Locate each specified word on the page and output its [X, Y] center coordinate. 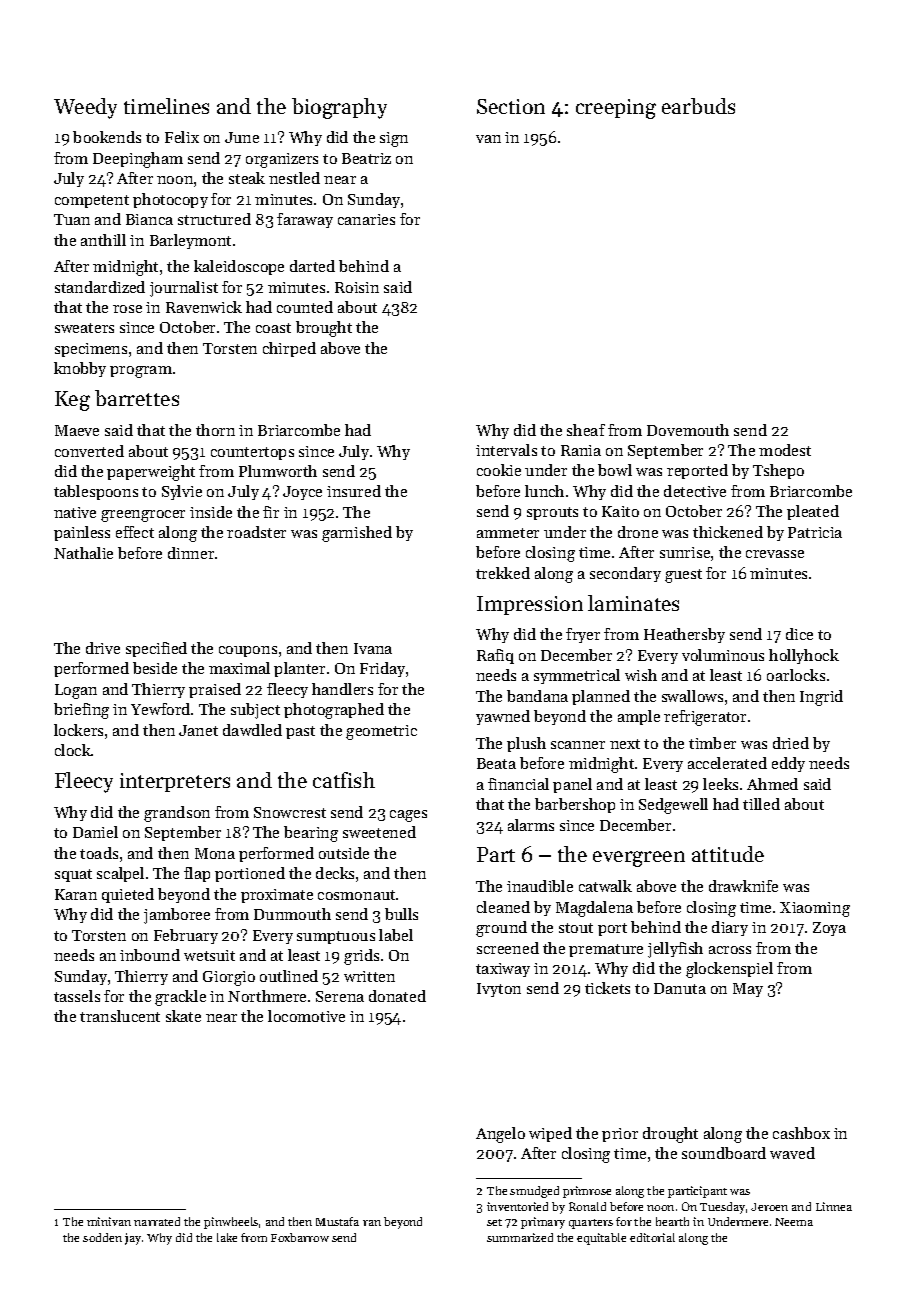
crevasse [775, 554]
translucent [120, 1016]
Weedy [85, 108]
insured [354, 491]
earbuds [698, 106]
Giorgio [229, 978]
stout [576, 928]
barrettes [137, 398]
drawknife [743, 886]
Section [511, 106]
